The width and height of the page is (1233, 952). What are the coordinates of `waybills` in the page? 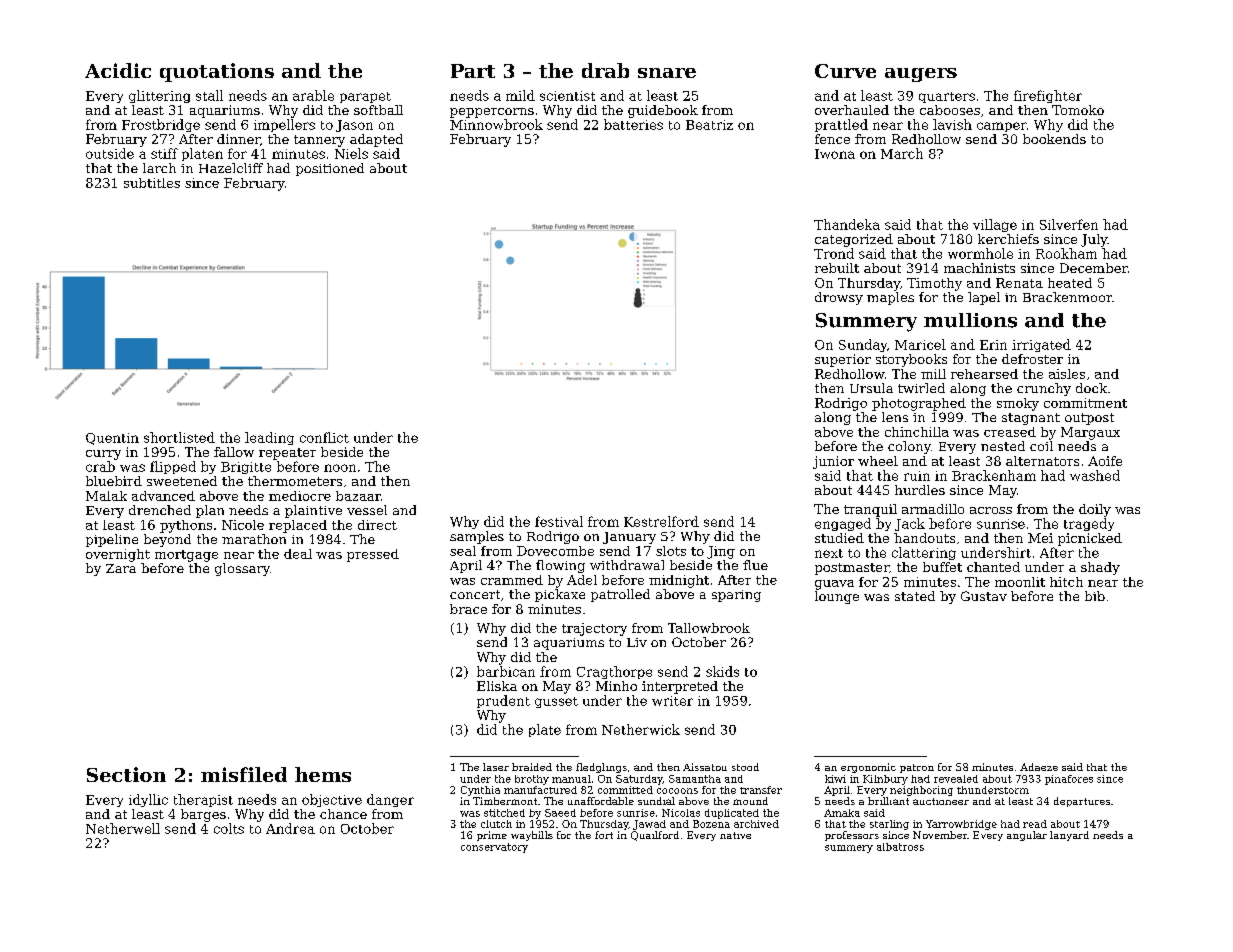 It's located at (532, 836).
